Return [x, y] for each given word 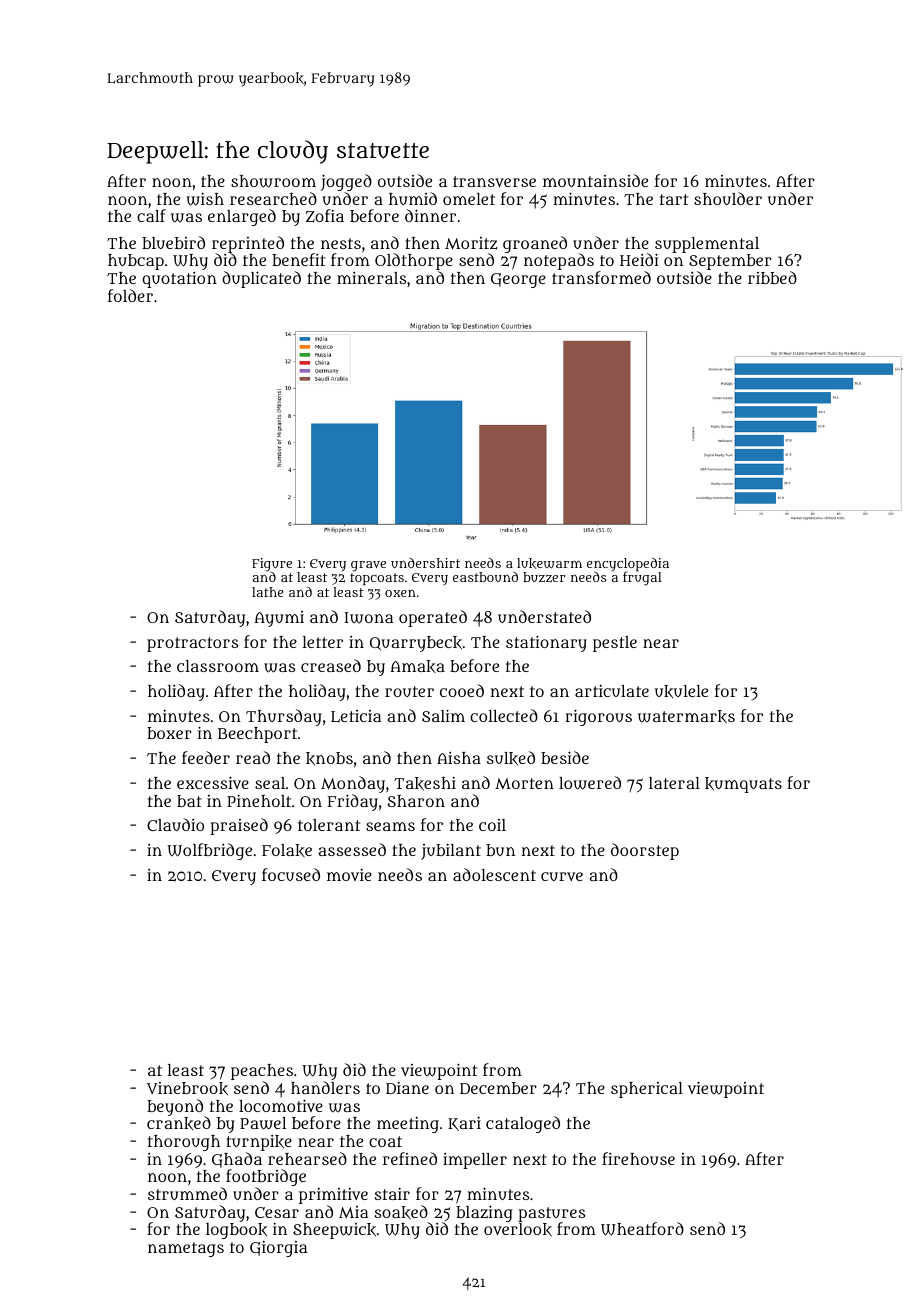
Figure [272, 565]
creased [331, 665]
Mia [353, 1212]
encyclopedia [628, 565]
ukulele [681, 691]
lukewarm [549, 563]
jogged [346, 182]
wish [205, 199]
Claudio [175, 824]
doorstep [645, 851]
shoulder [728, 198]
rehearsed [307, 1158]
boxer [169, 733]
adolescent [494, 874]
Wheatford [642, 1229]
